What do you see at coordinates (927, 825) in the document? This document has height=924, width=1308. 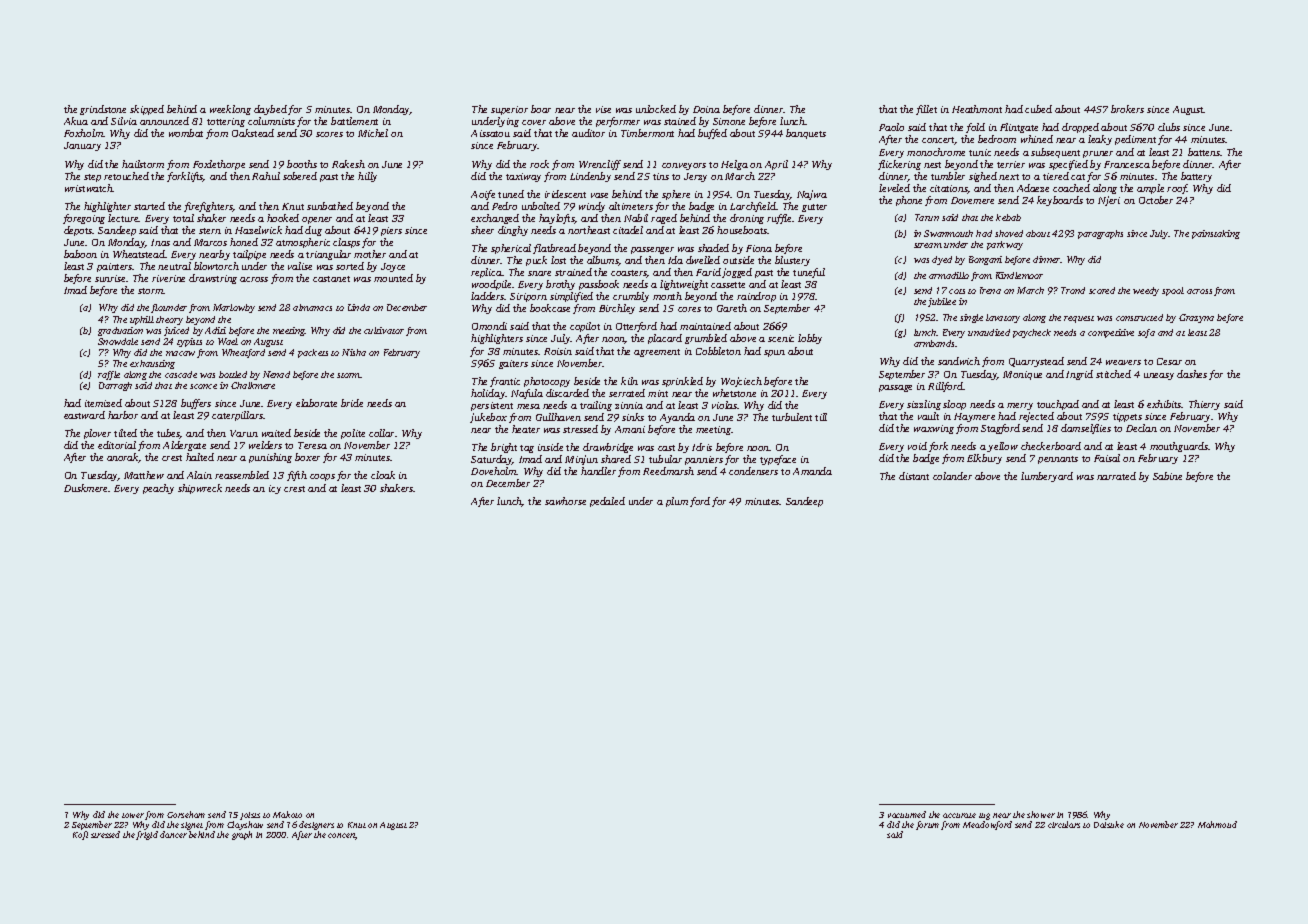 I see `forum` at bounding box center [927, 825].
